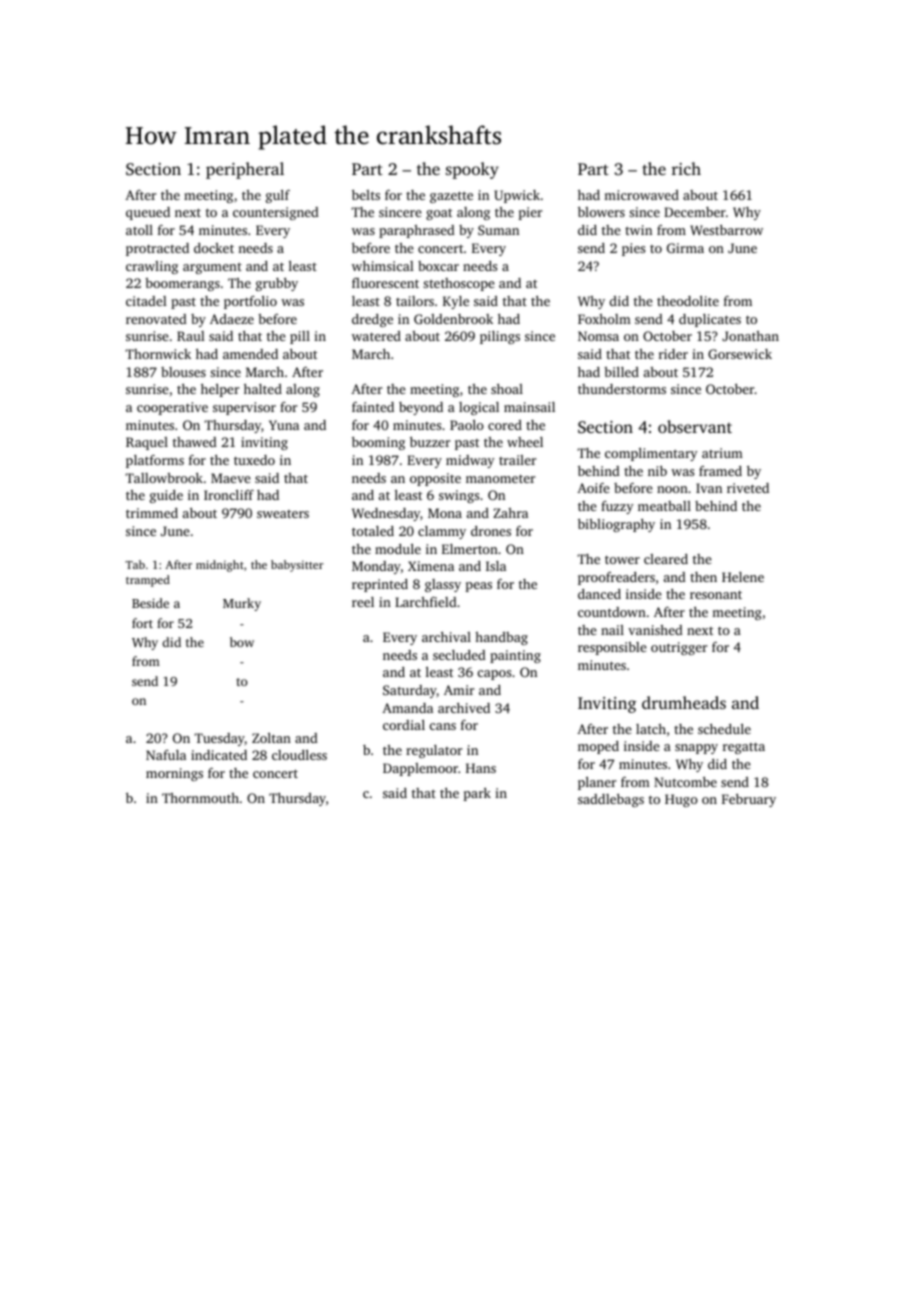 The width and height of the image is (908, 1316). What do you see at coordinates (638, 230) in the image?
I see `twin` at bounding box center [638, 230].
